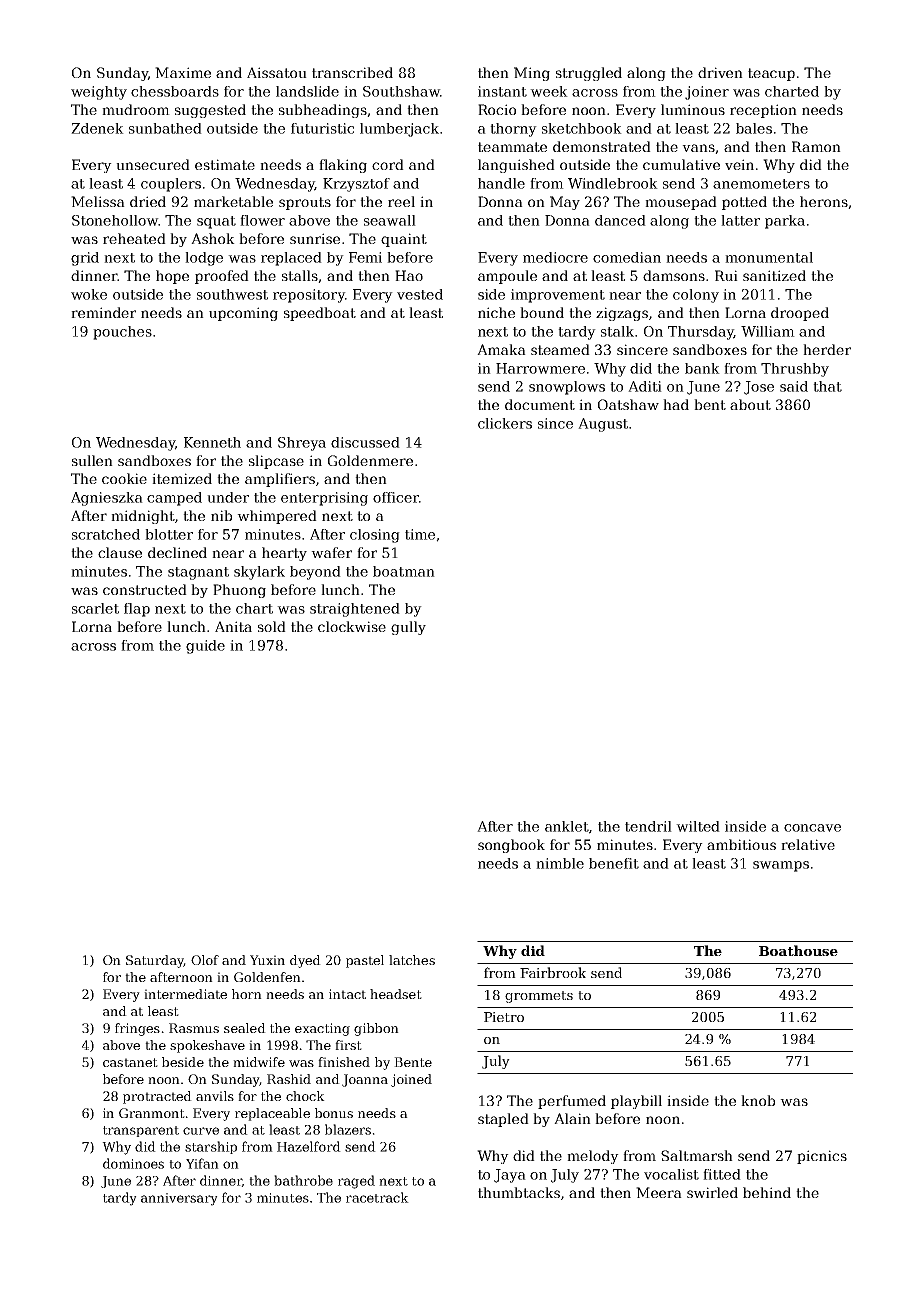 The image size is (924, 1308). What do you see at coordinates (352, 72) in the screenshot?
I see `transcribed` at bounding box center [352, 72].
